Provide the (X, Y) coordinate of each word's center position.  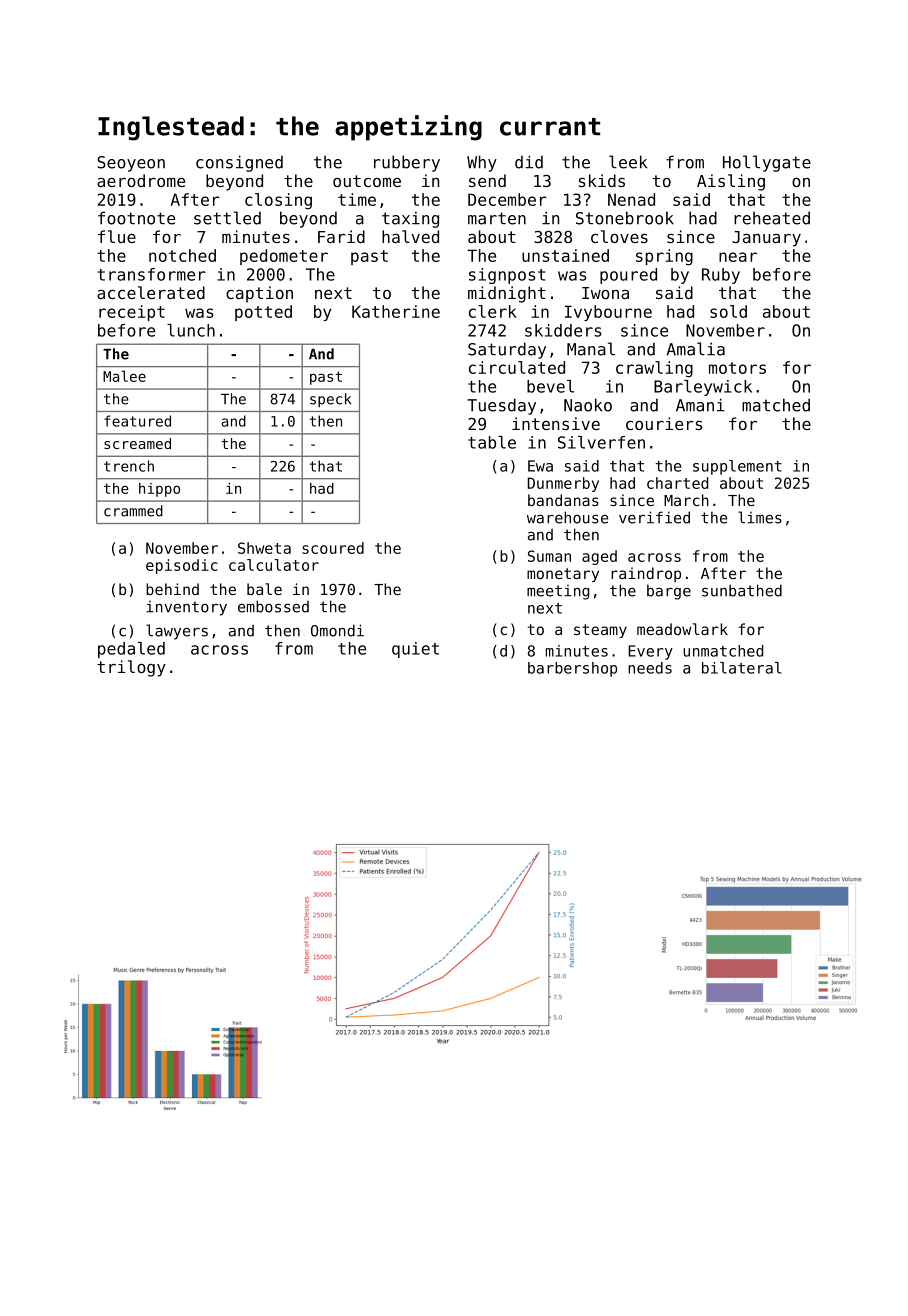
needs (650, 668)
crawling (654, 369)
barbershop (572, 669)
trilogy (131, 668)
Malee (124, 376)
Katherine (396, 311)
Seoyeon (131, 164)
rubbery (407, 163)
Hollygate (767, 163)
